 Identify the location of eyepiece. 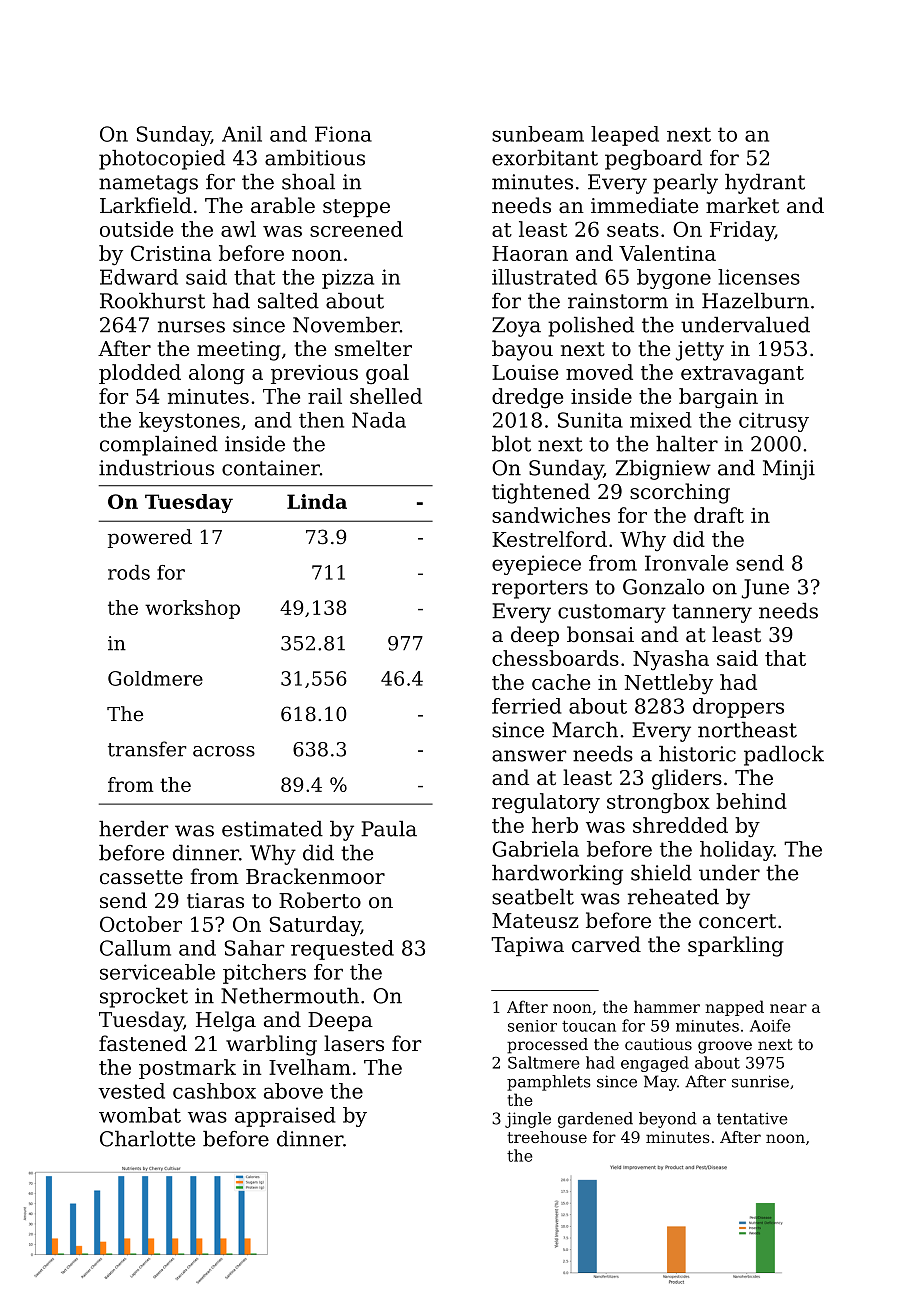
(536, 565).
